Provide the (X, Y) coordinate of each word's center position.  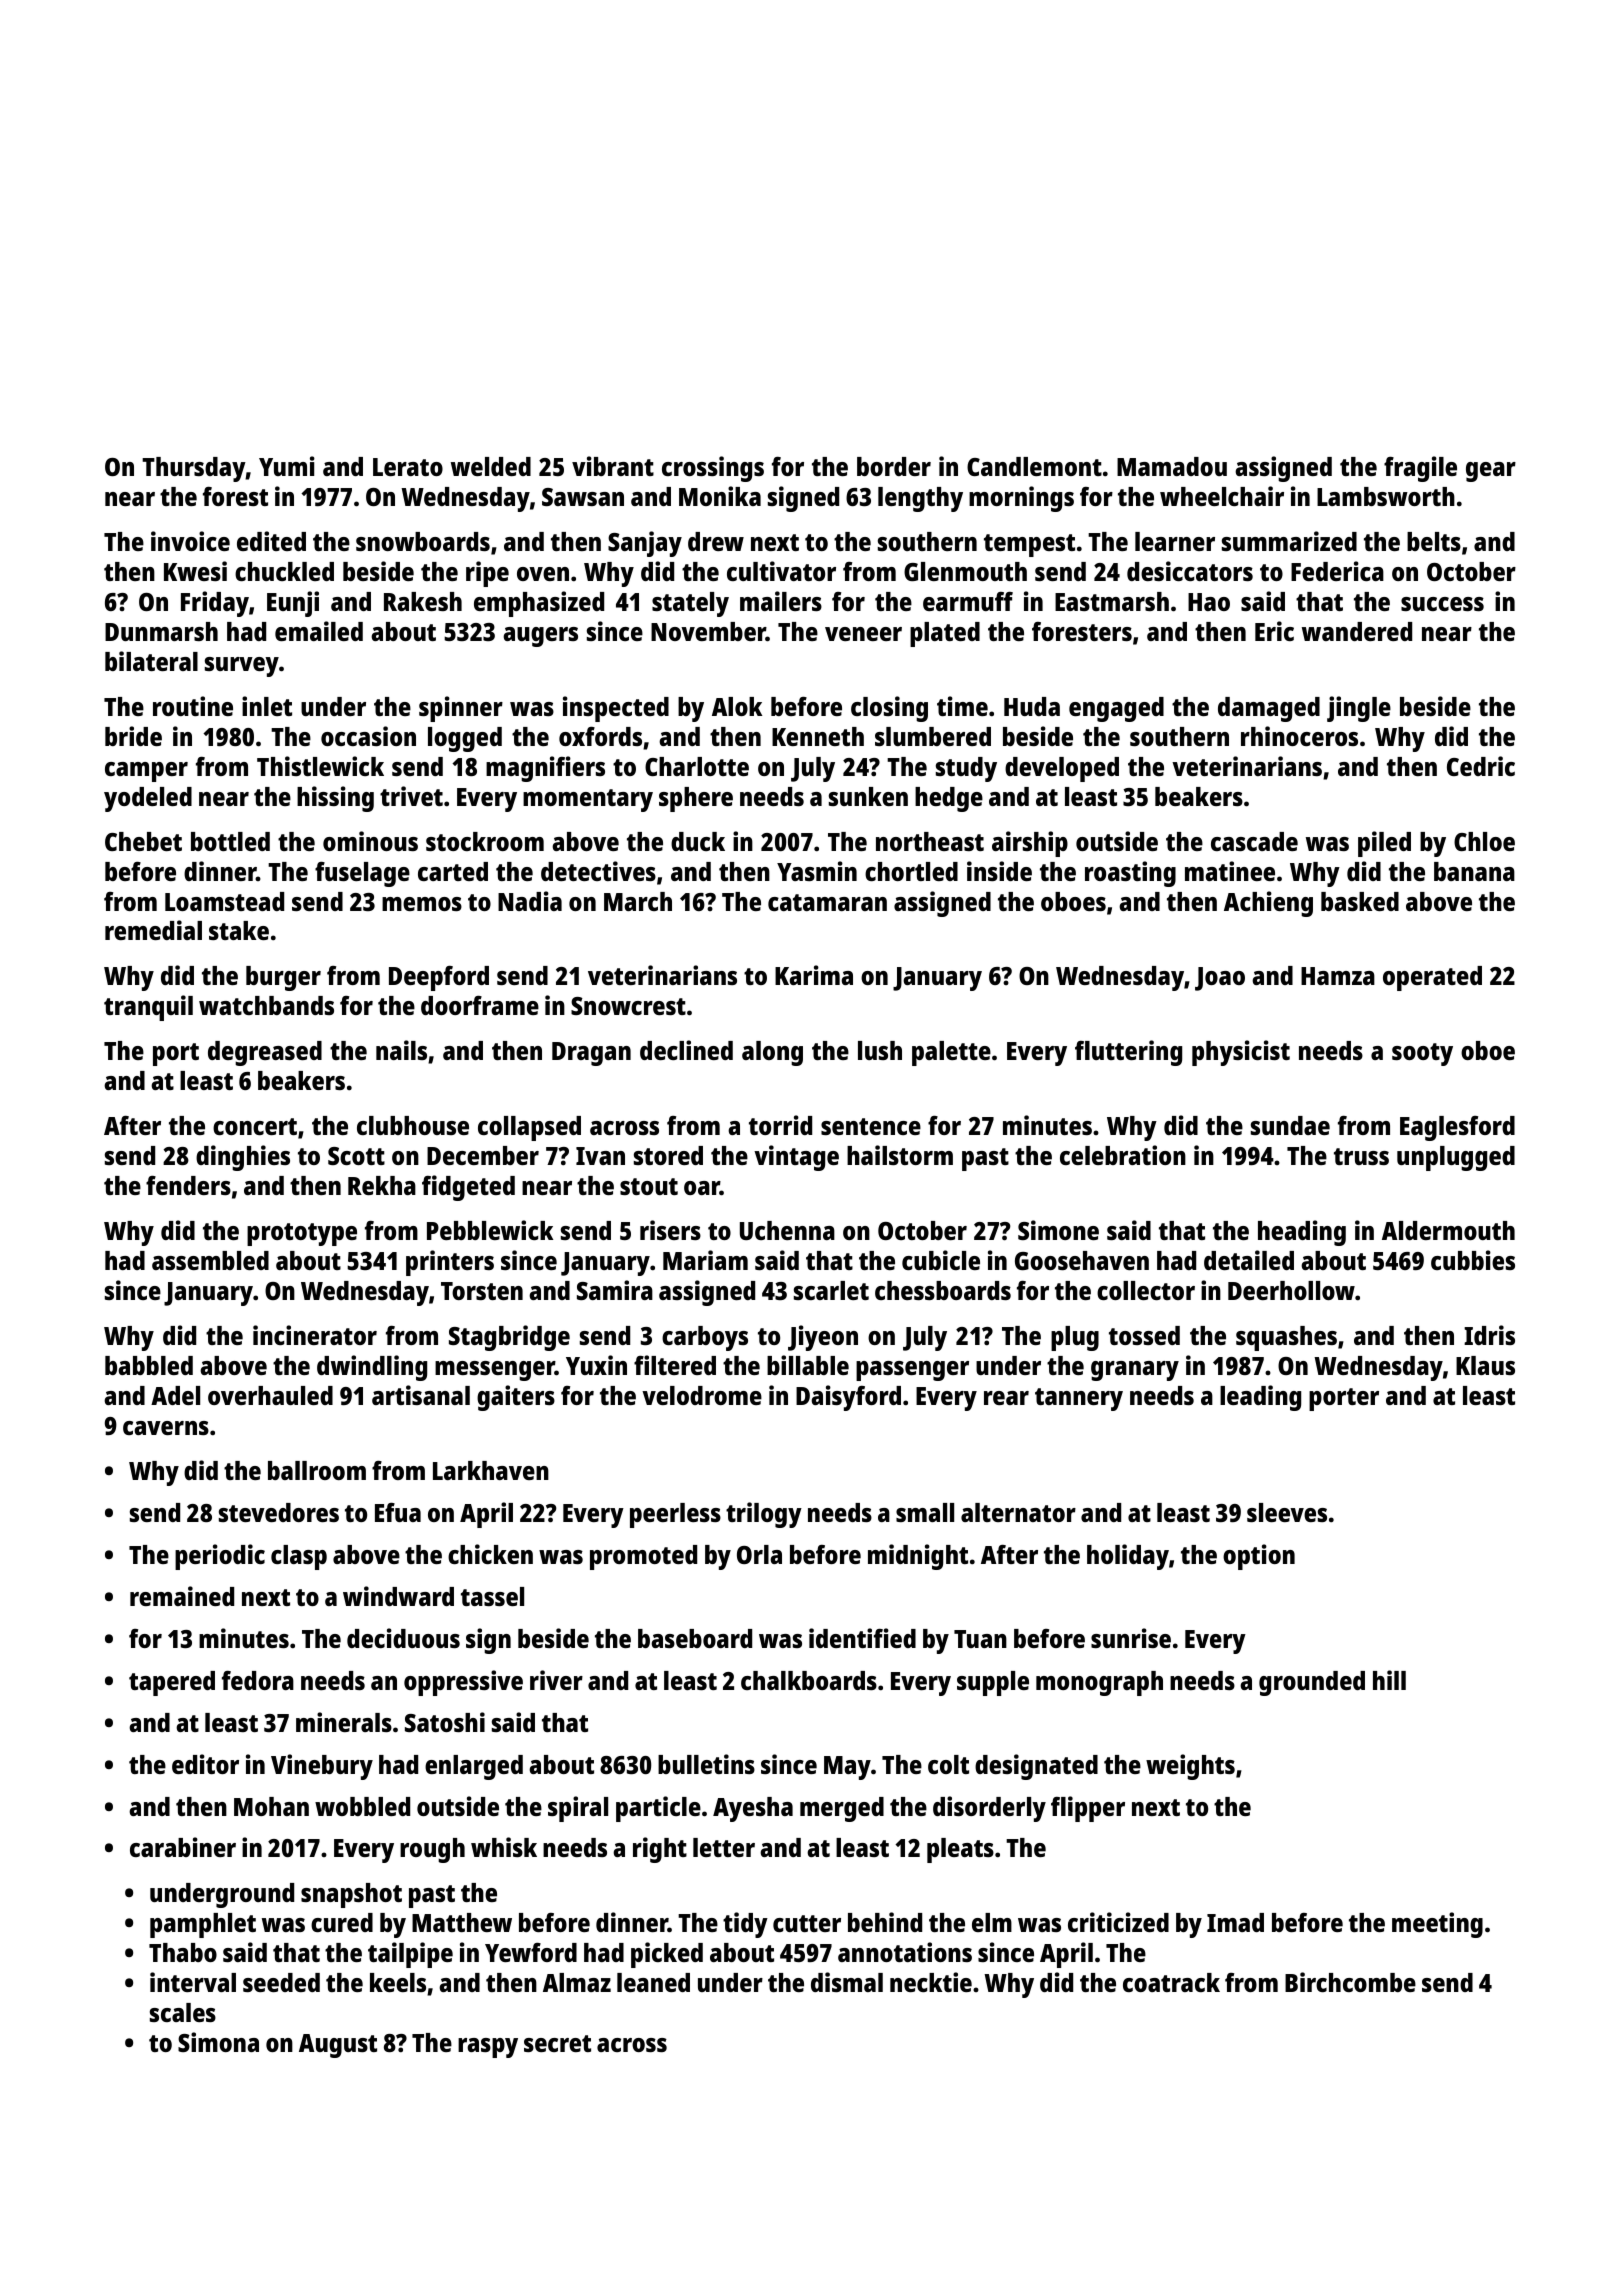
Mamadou (1172, 466)
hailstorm (900, 1155)
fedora (258, 1680)
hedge (949, 799)
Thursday (194, 469)
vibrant (613, 466)
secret (557, 2043)
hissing (335, 799)
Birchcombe (1350, 1982)
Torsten (482, 1291)
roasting (1130, 874)
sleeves (1287, 1512)
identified (862, 1638)
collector (1146, 1290)
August (338, 2046)
